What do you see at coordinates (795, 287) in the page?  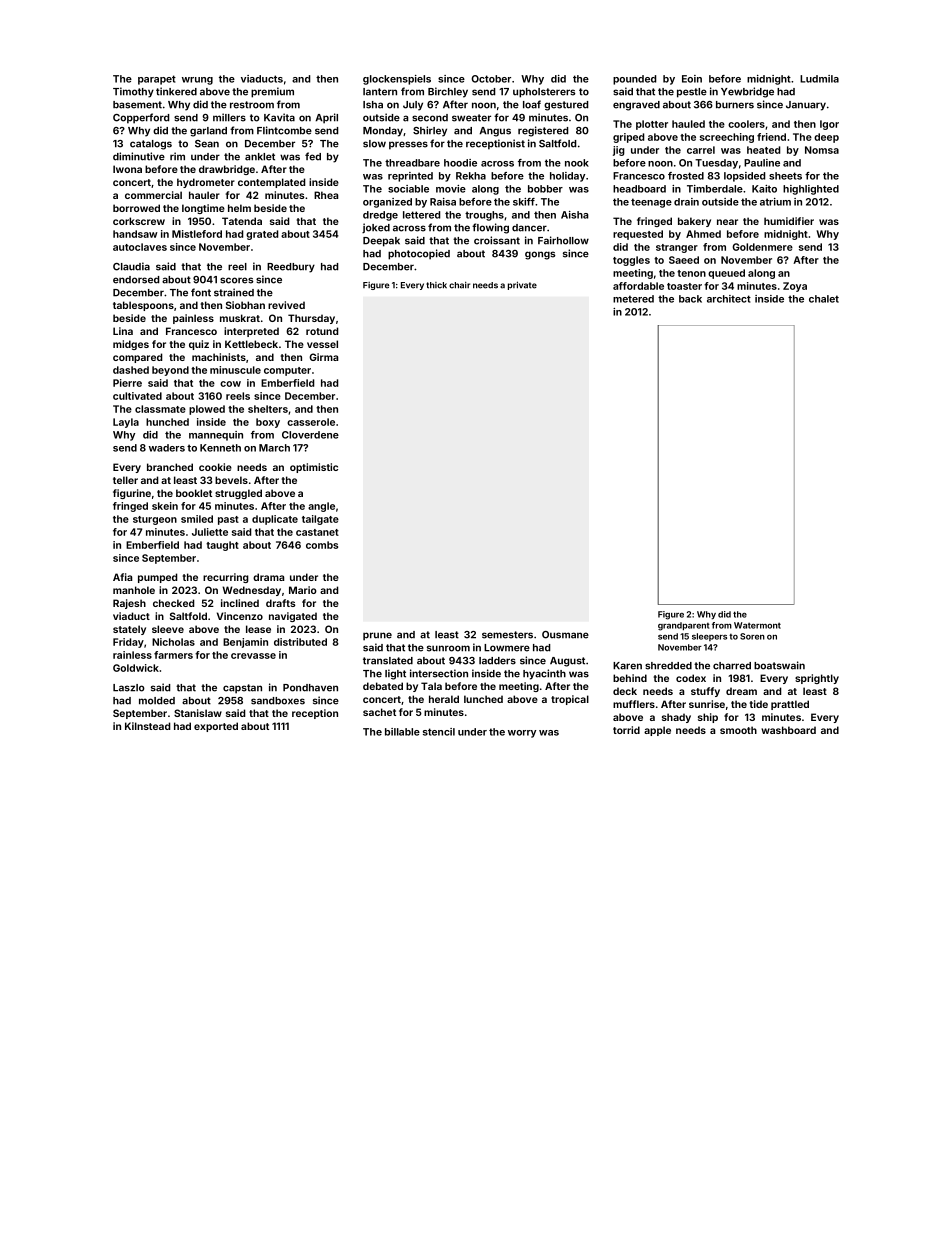 I see `Zoya` at bounding box center [795, 287].
